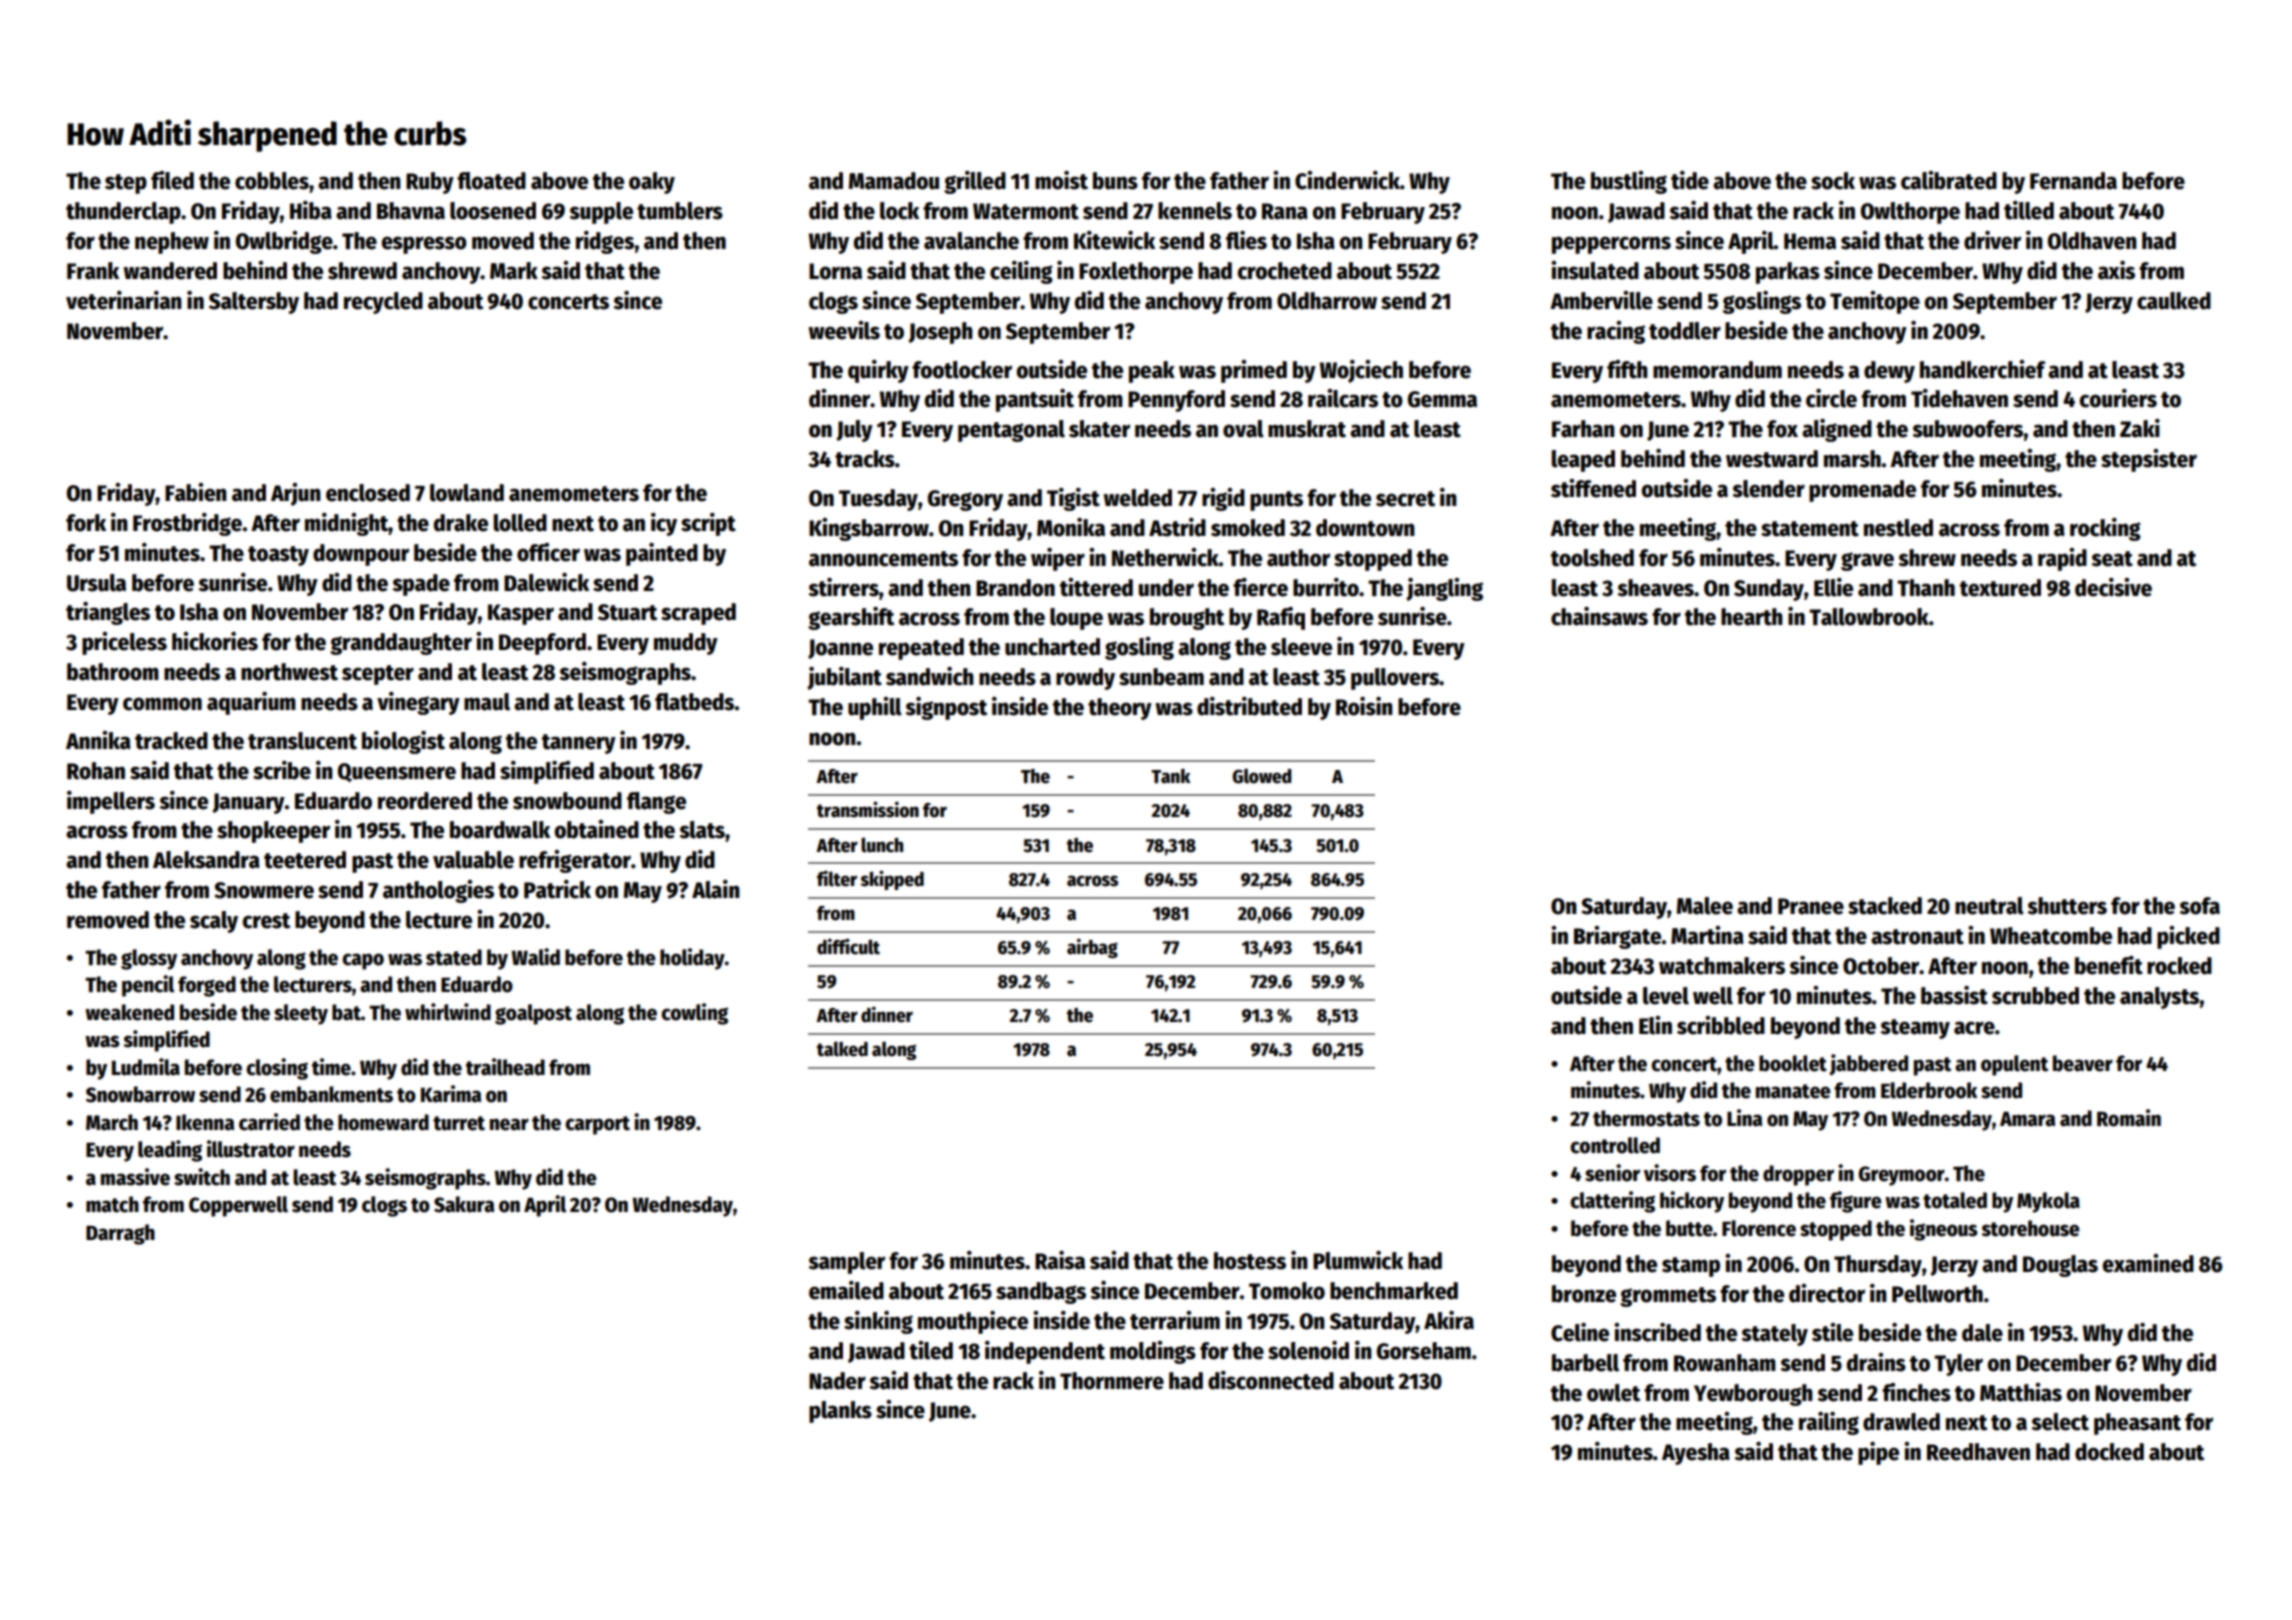 The height and width of the screenshot is (1620, 2292). Describe the element at coordinates (1327, 301) in the screenshot. I see `Oldharrow` at that location.
